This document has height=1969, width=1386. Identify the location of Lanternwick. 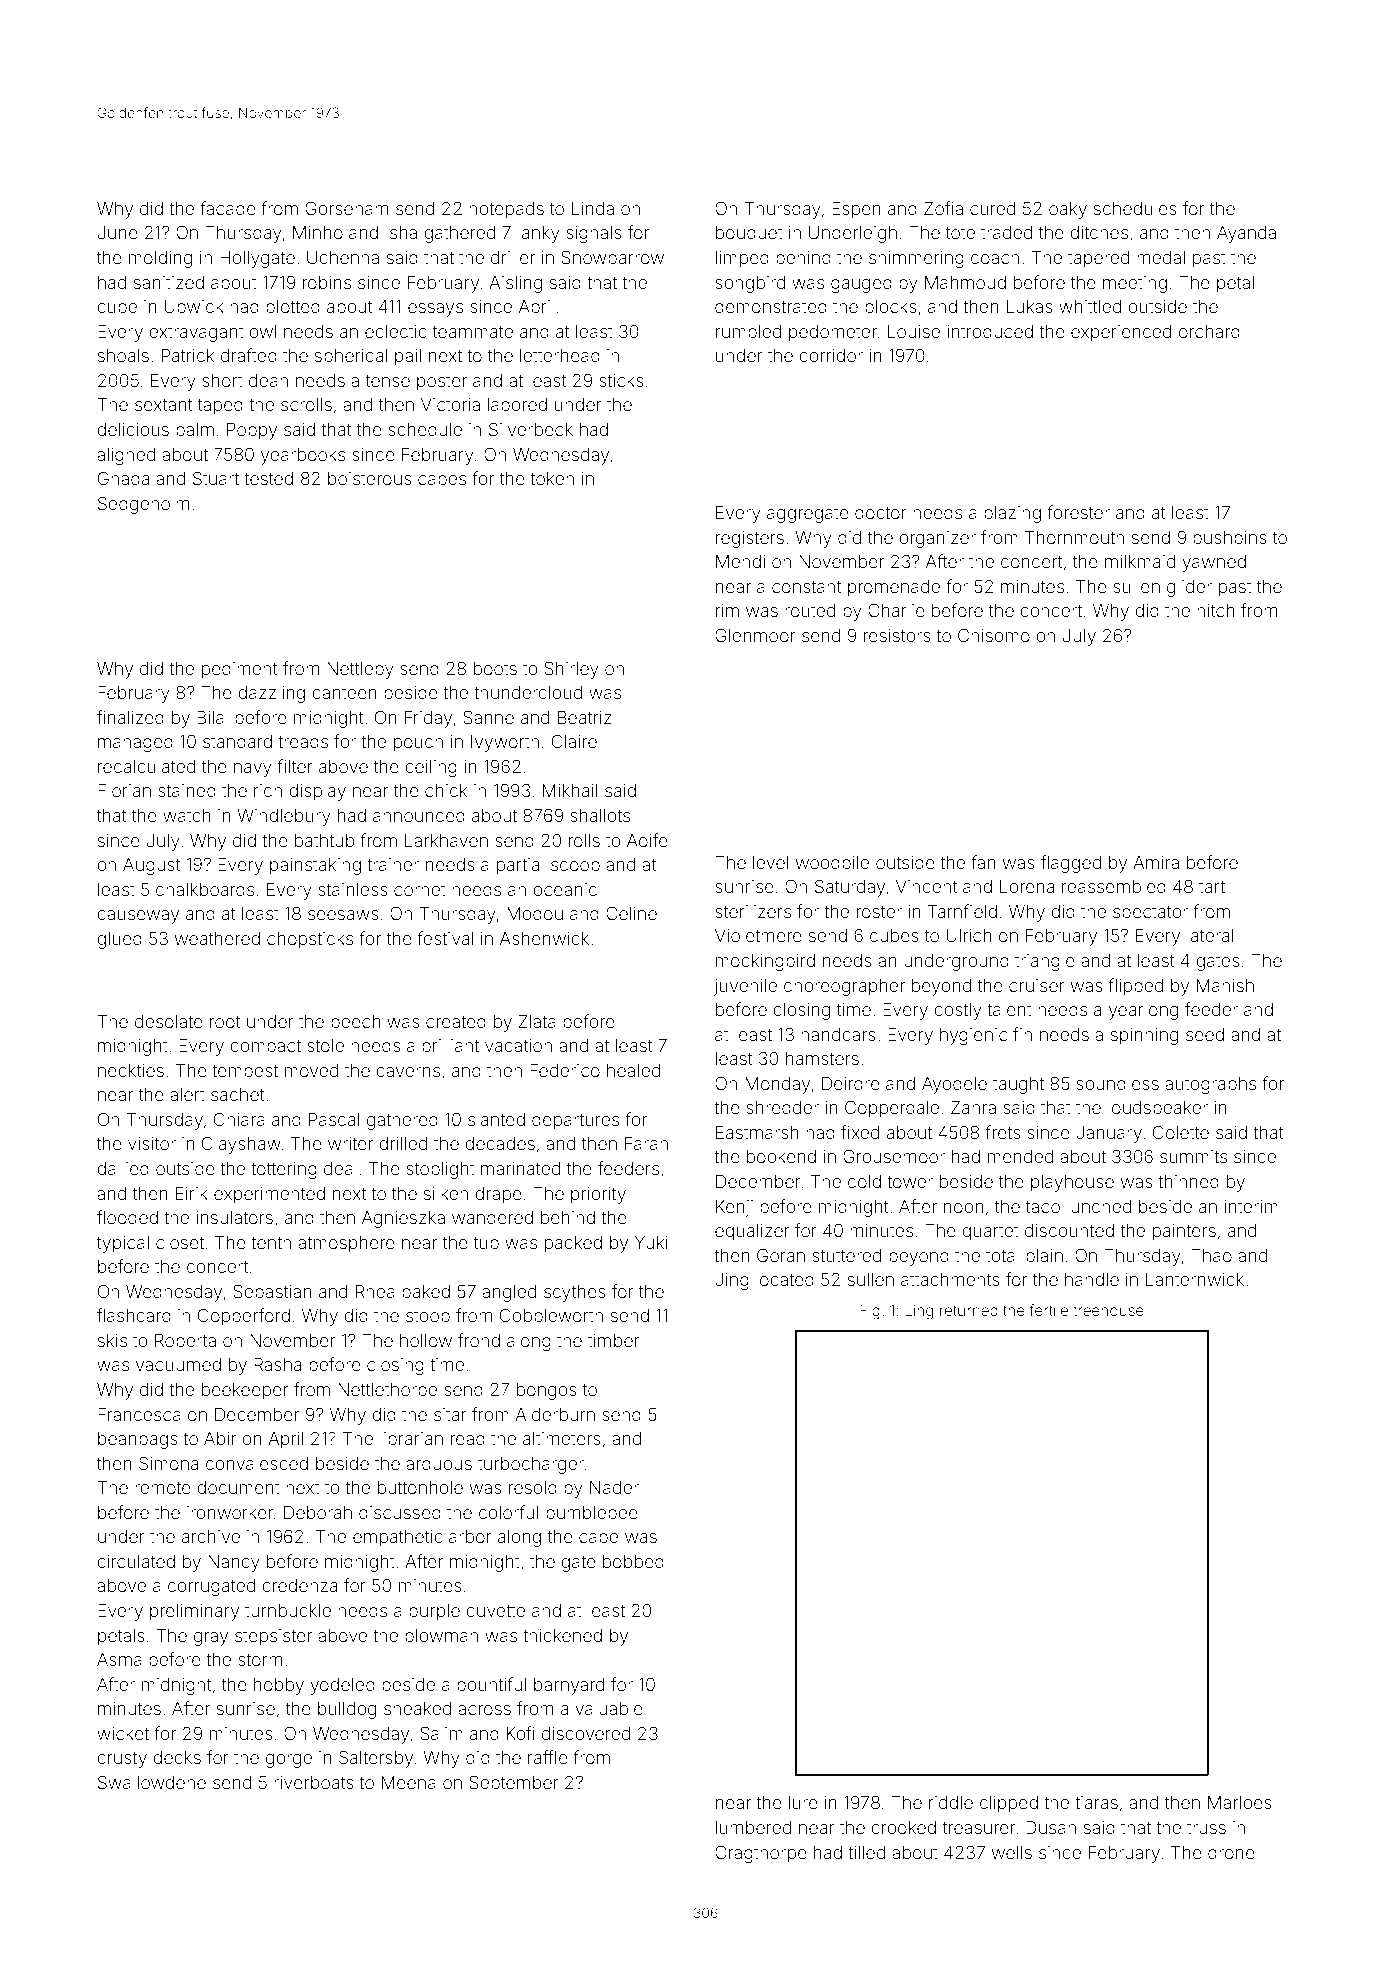
(1195, 1279).
